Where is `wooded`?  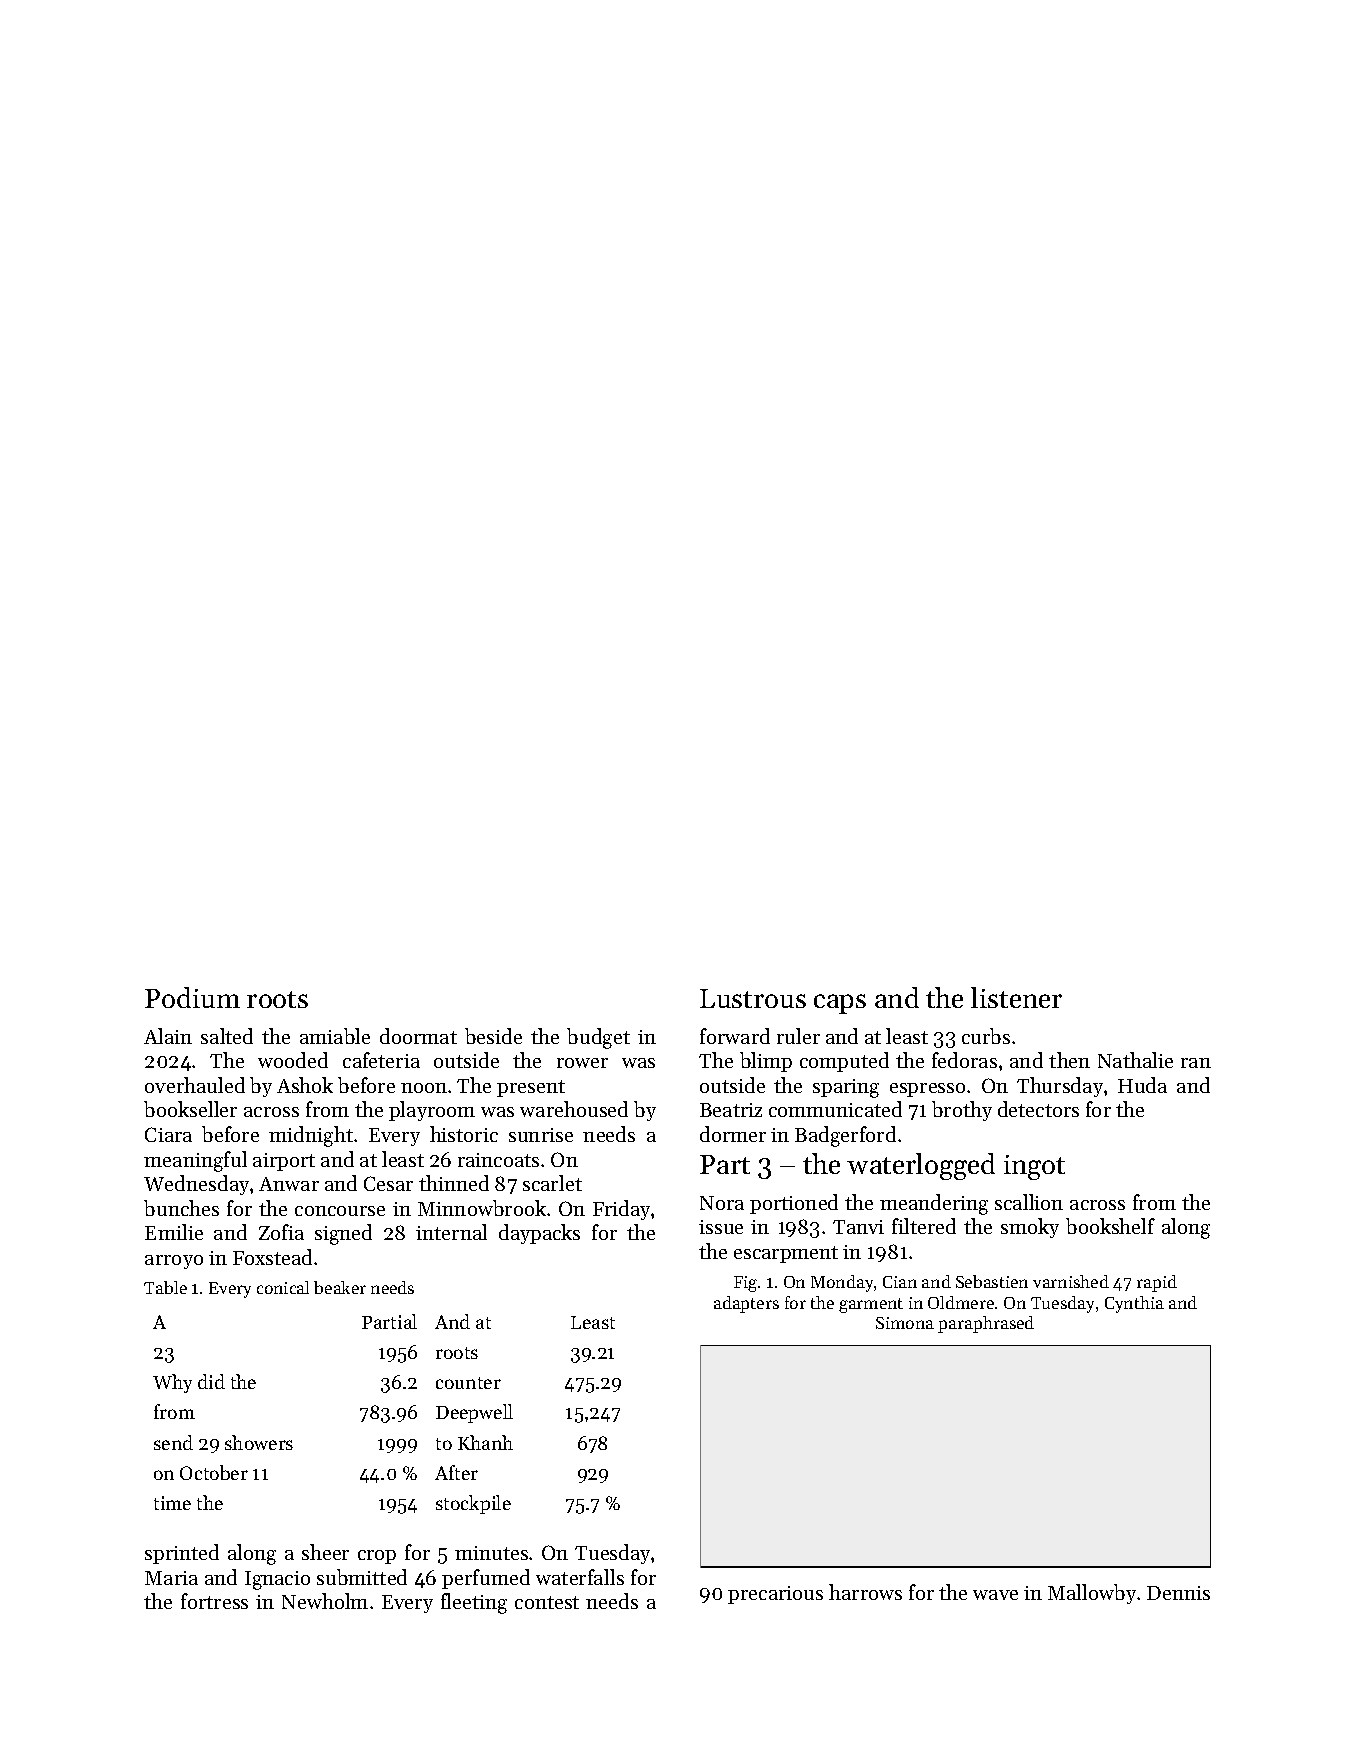 wooded is located at coordinates (293, 1060).
